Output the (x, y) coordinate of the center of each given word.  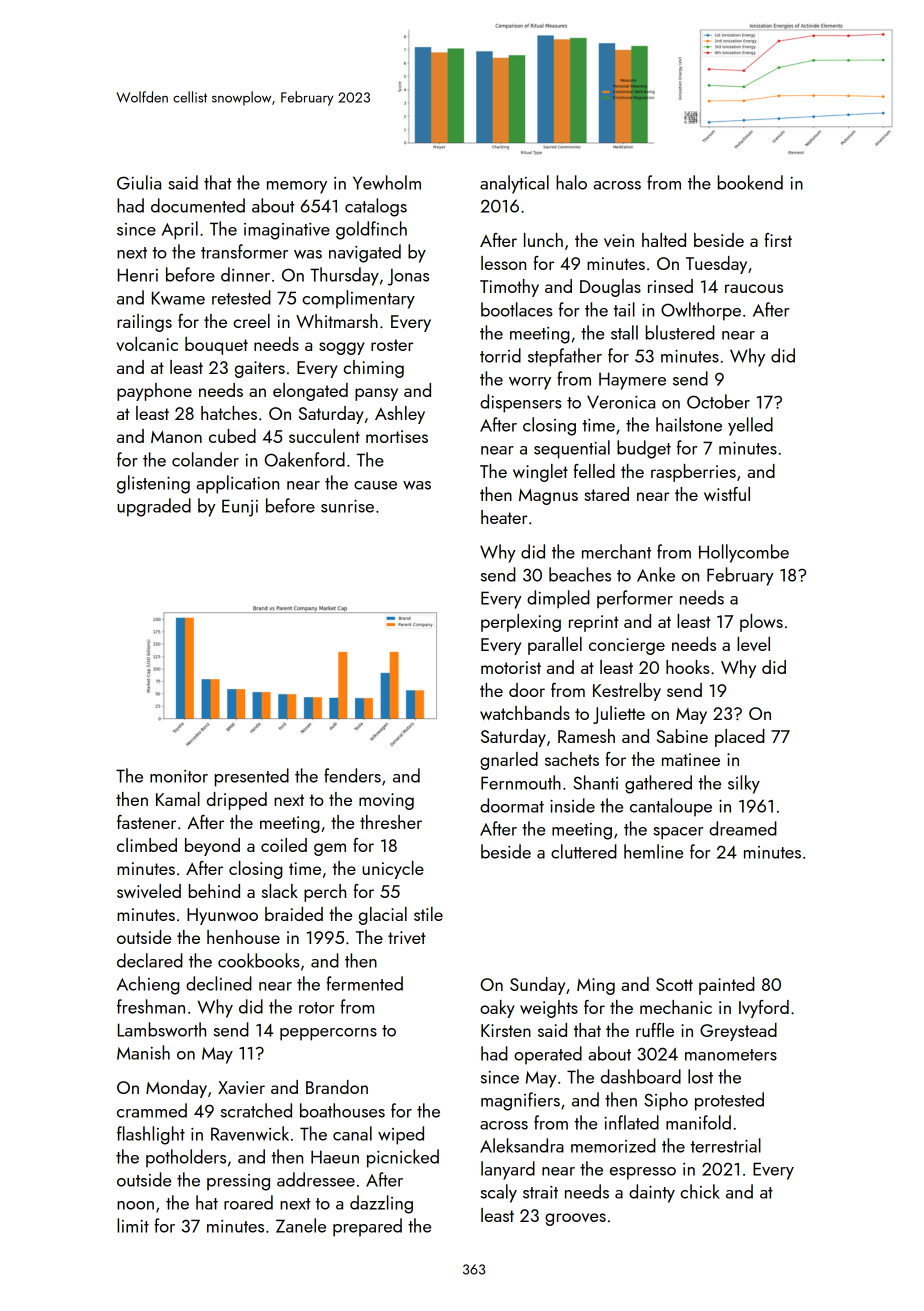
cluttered (584, 851)
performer (635, 599)
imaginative (287, 231)
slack (280, 891)
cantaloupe (671, 807)
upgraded (154, 507)
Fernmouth (521, 782)
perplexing (521, 623)
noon (135, 1205)
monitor (179, 776)
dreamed (743, 828)
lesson (503, 263)
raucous (754, 288)
